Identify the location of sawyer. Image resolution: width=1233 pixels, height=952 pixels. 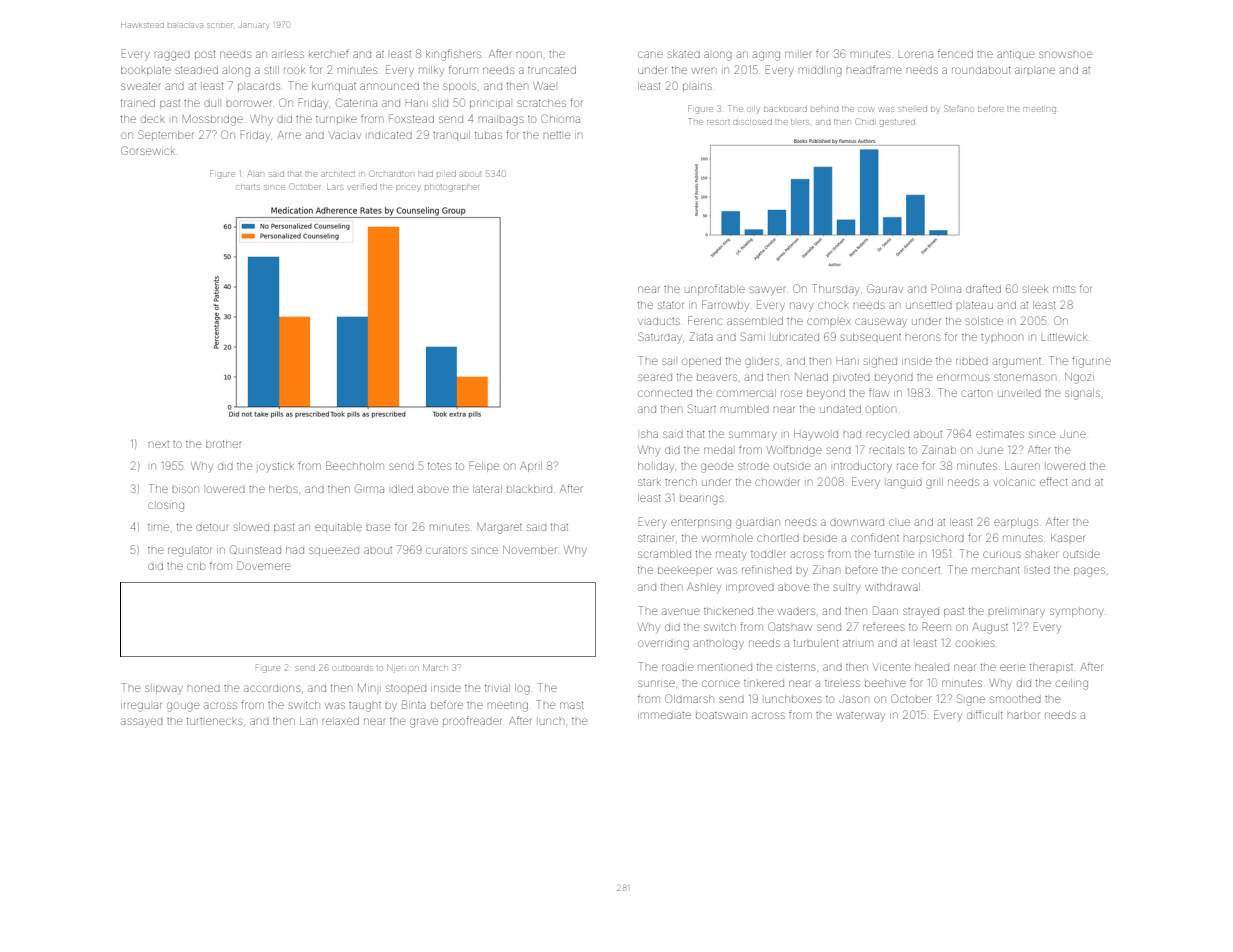
(768, 291).
